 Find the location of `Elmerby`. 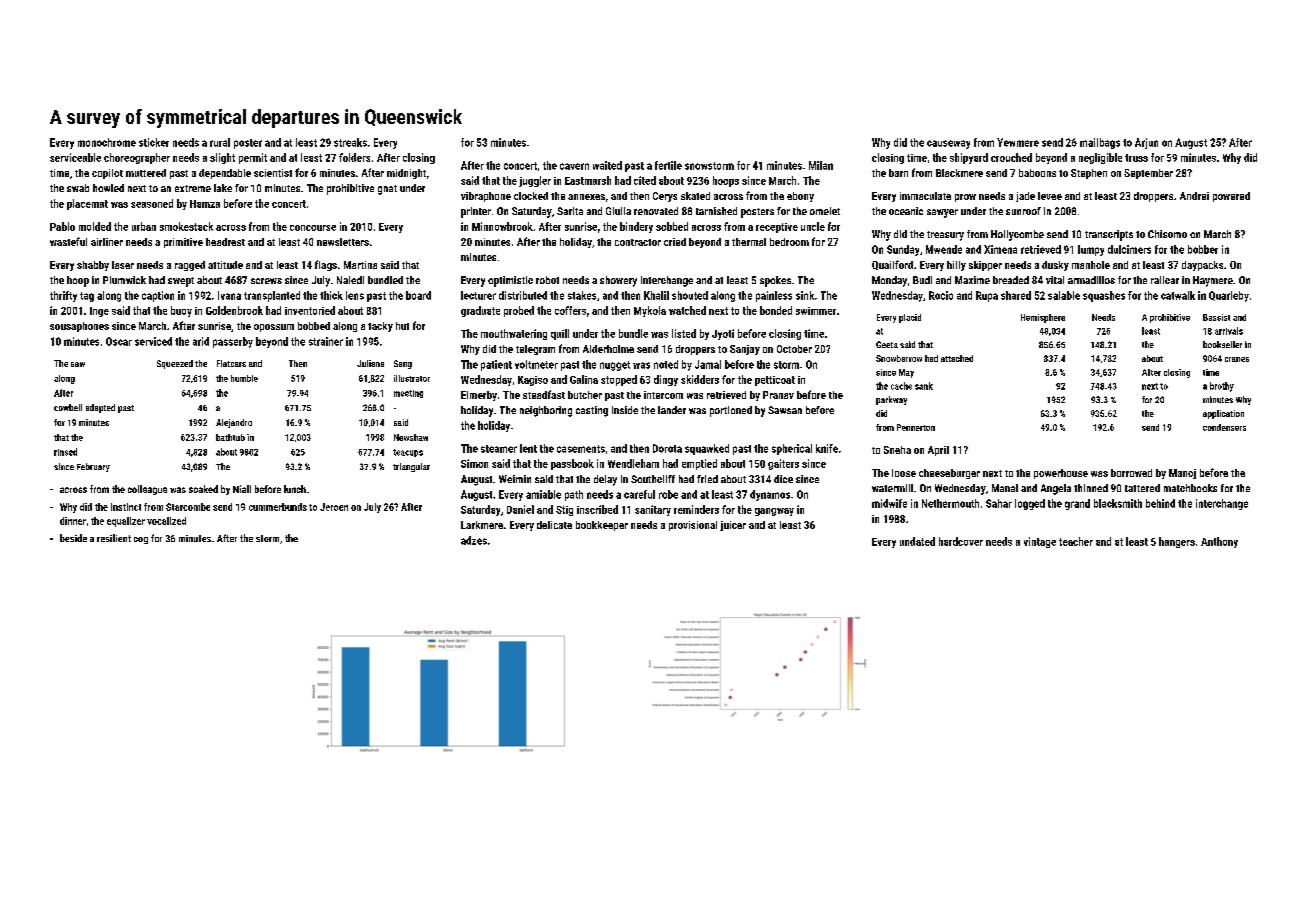

Elmerby is located at coordinates (479, 396).
